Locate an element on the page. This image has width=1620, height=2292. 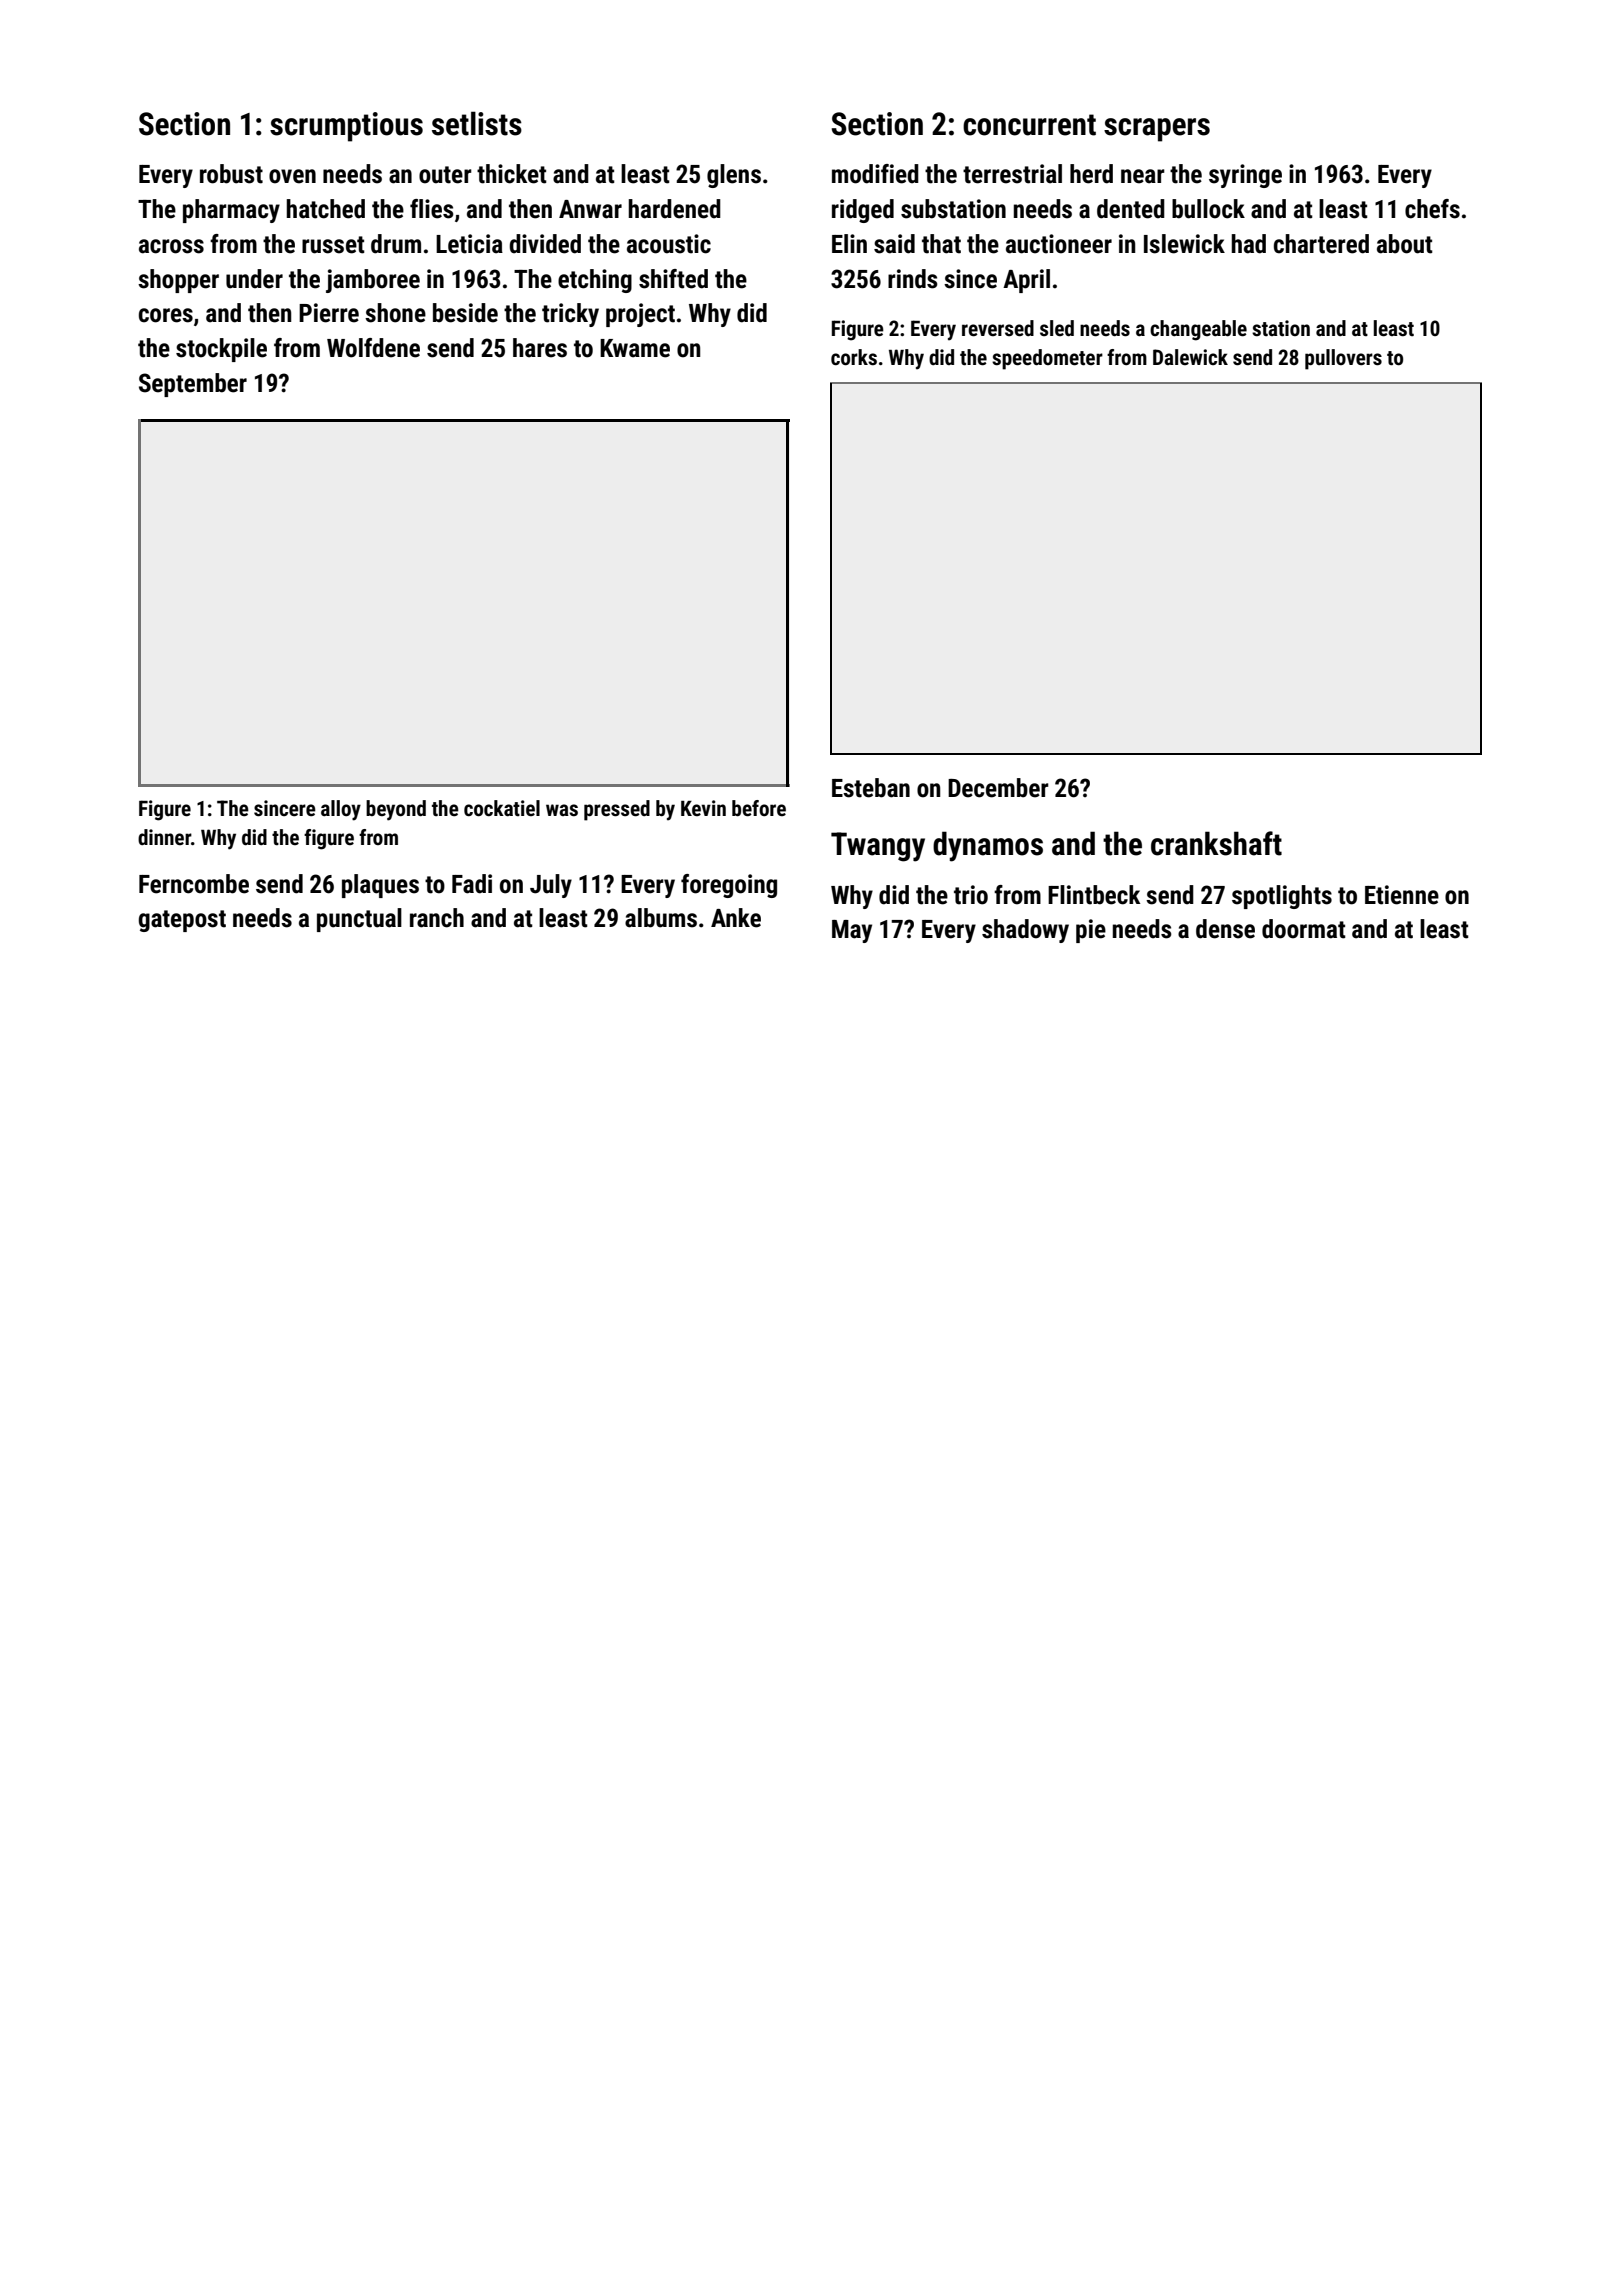
setlists is located at coordinates (477, 123).
